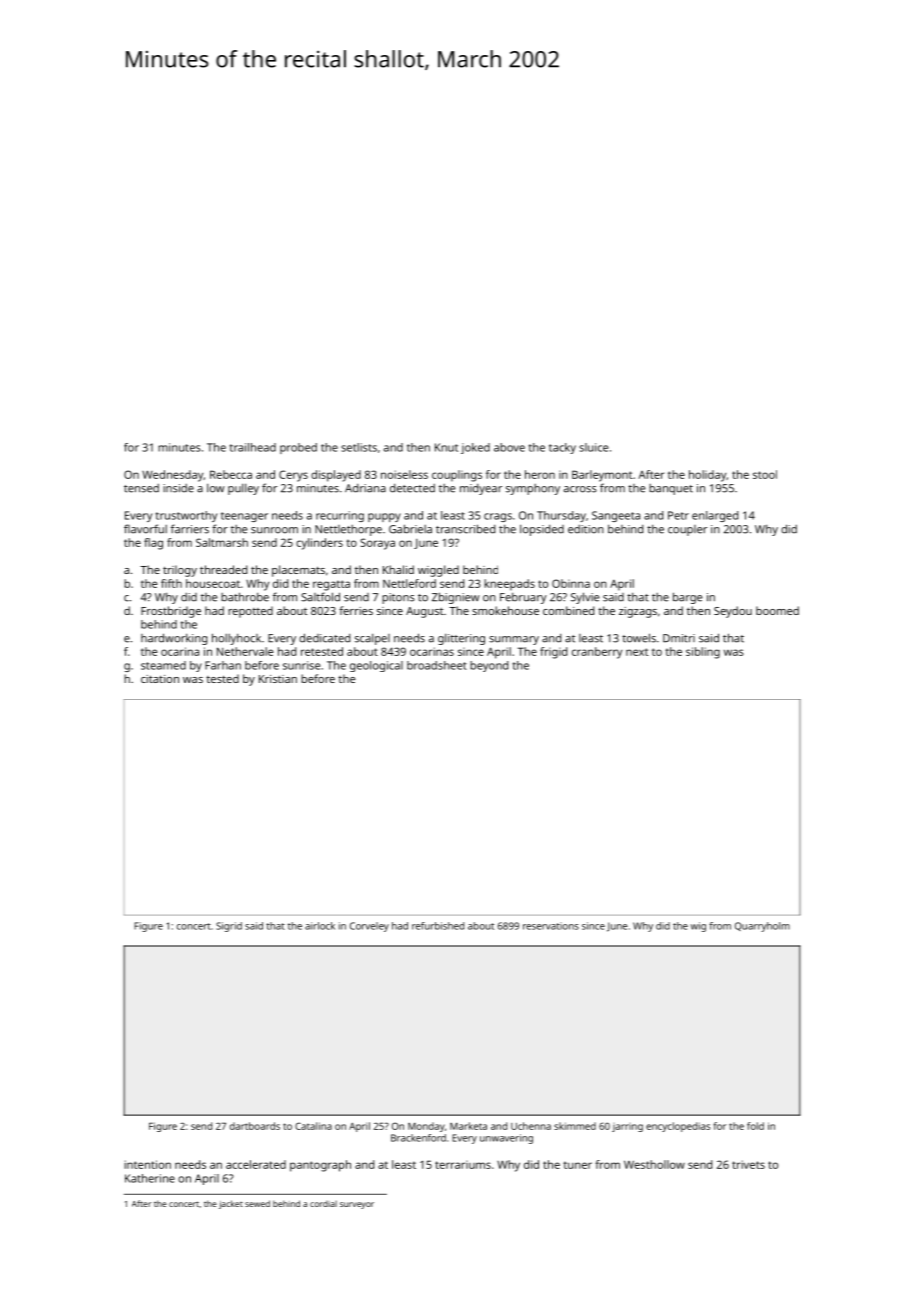  I want to click on February, so click(523, 598).
